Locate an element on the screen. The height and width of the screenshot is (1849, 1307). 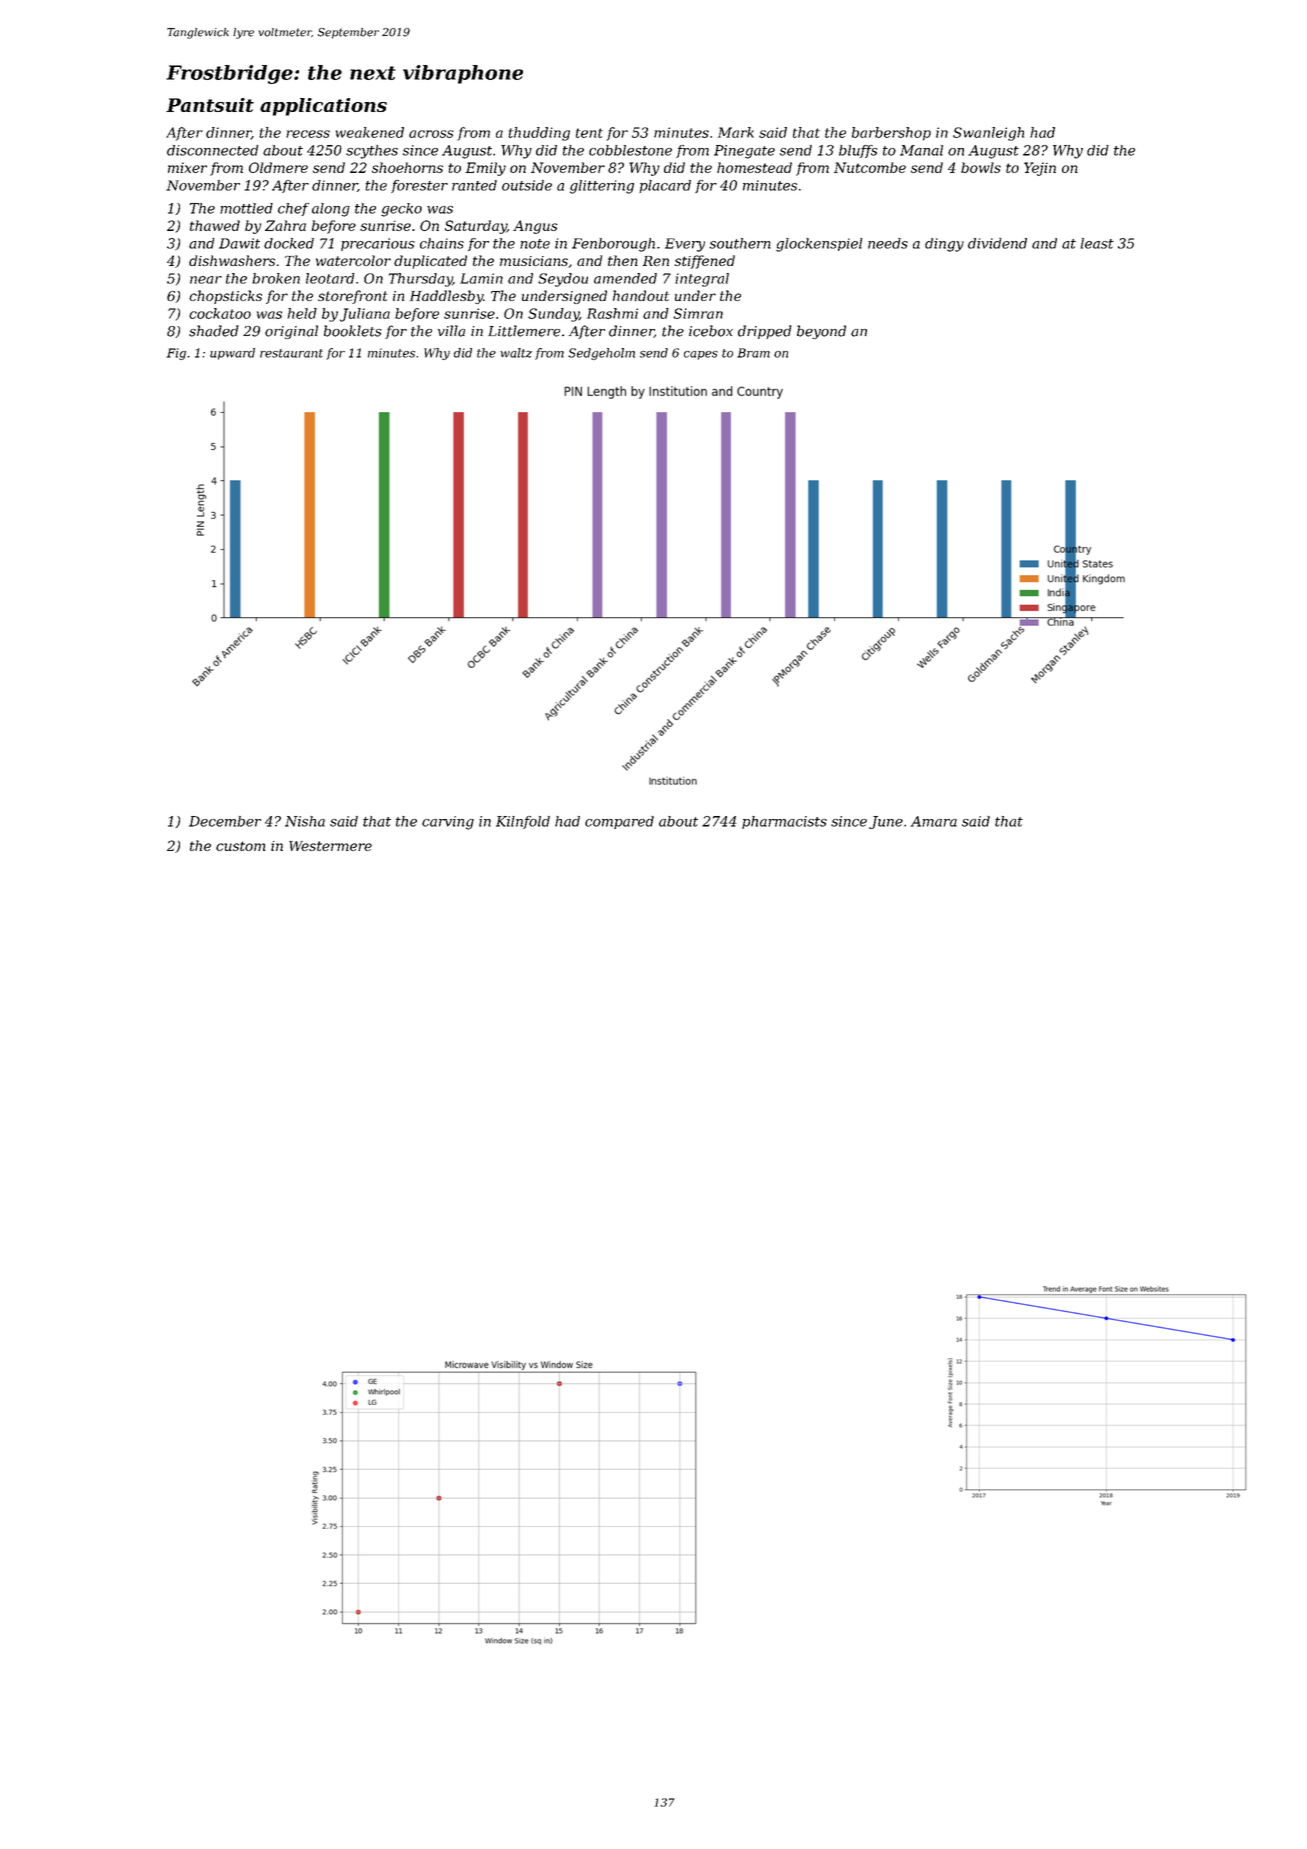
tent is located at coordinates (589, 133).
